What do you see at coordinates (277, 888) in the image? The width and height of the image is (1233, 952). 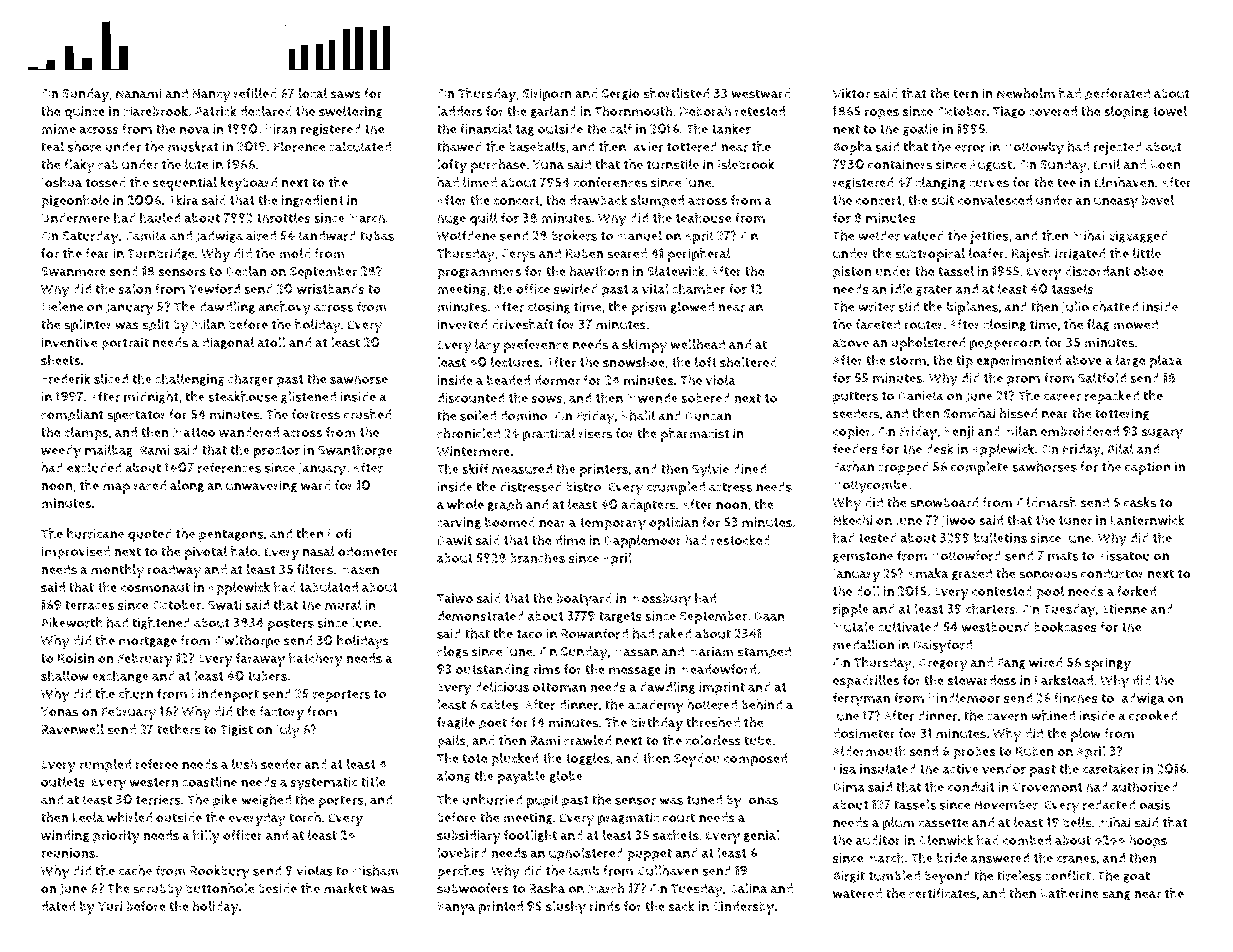 I see `beside` at bounding box center [277, 888].
